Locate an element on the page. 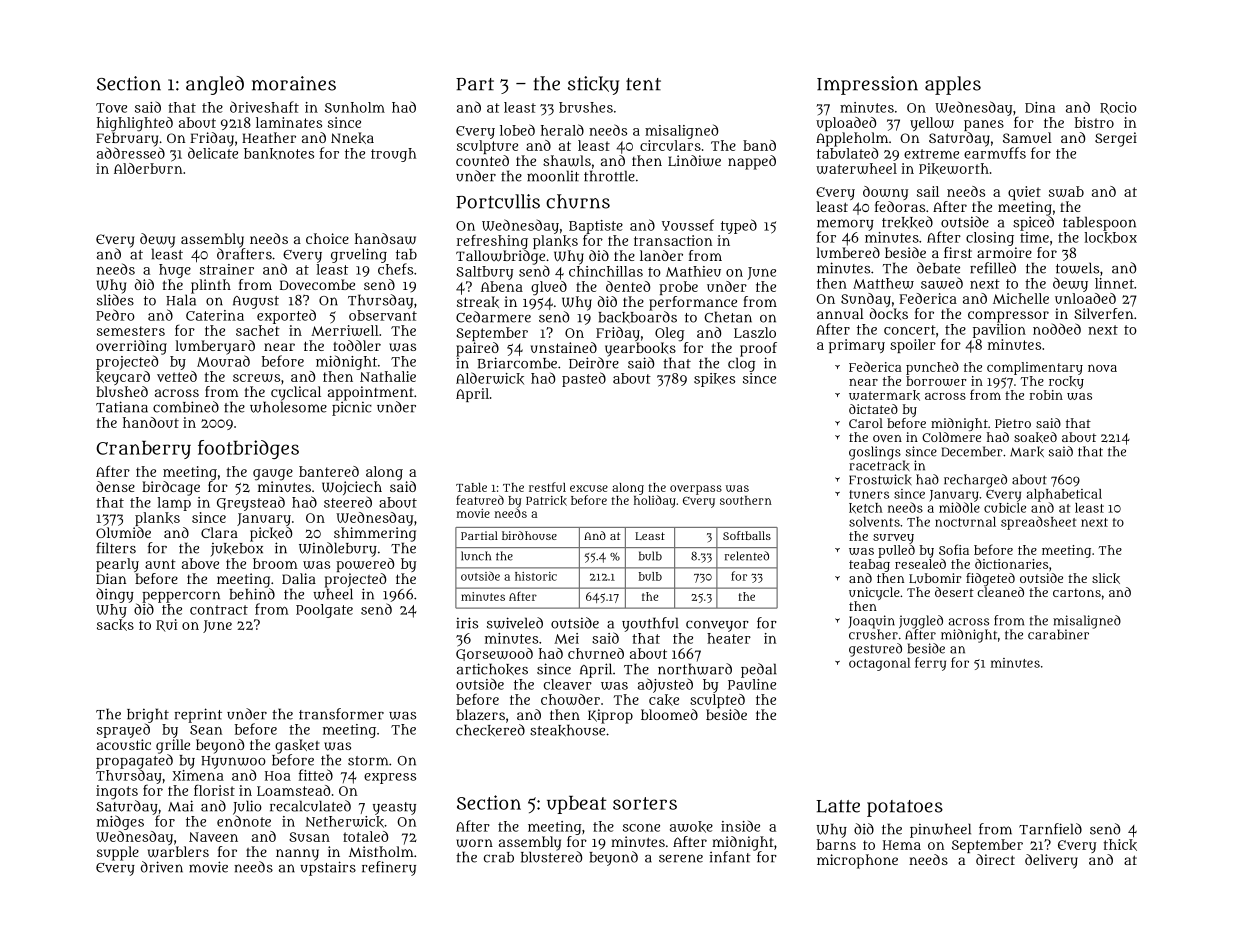 The width and height of the page is (1233, 952). pearly is located at coordinates (117, 565).
